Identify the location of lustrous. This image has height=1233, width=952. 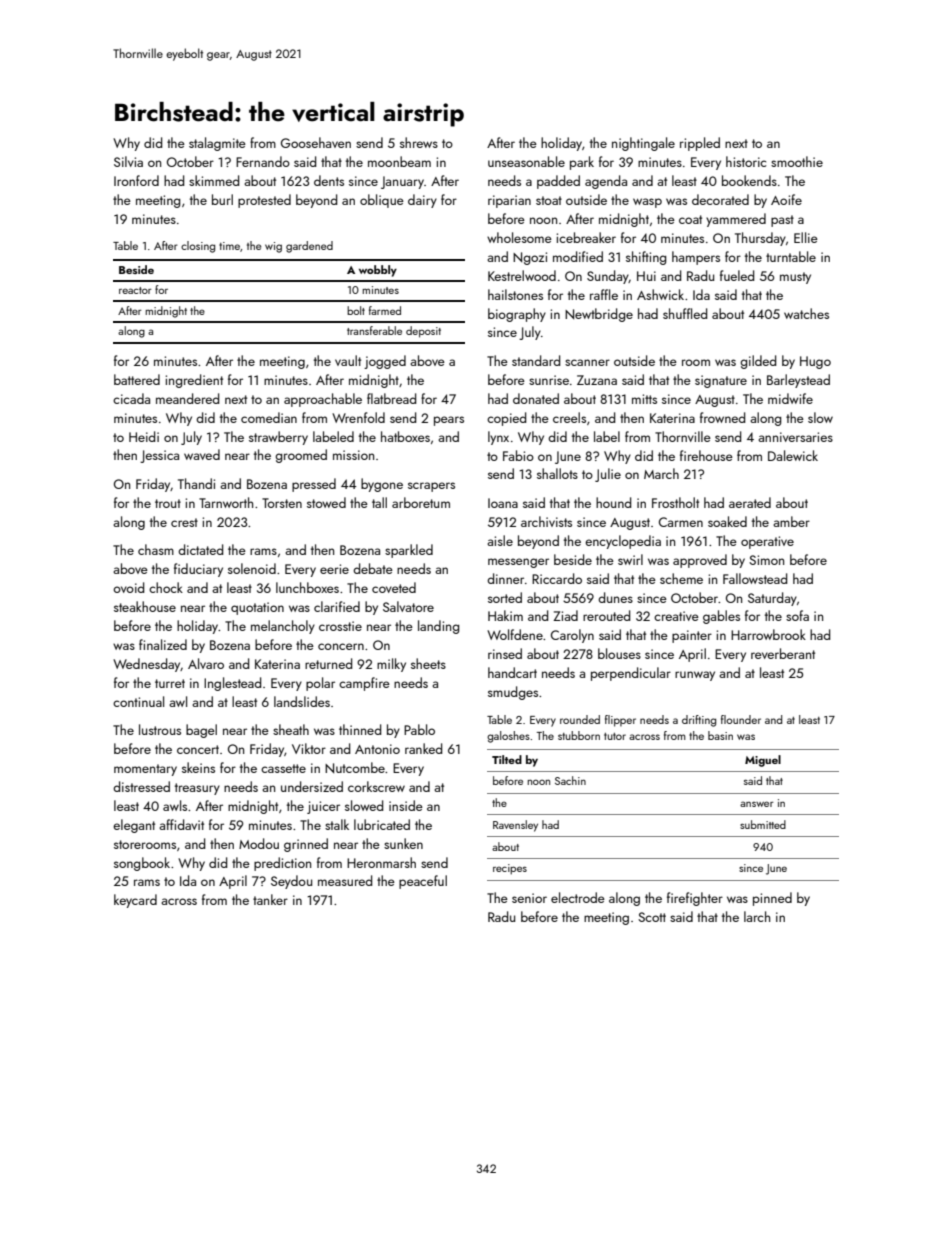
(160, 729).
